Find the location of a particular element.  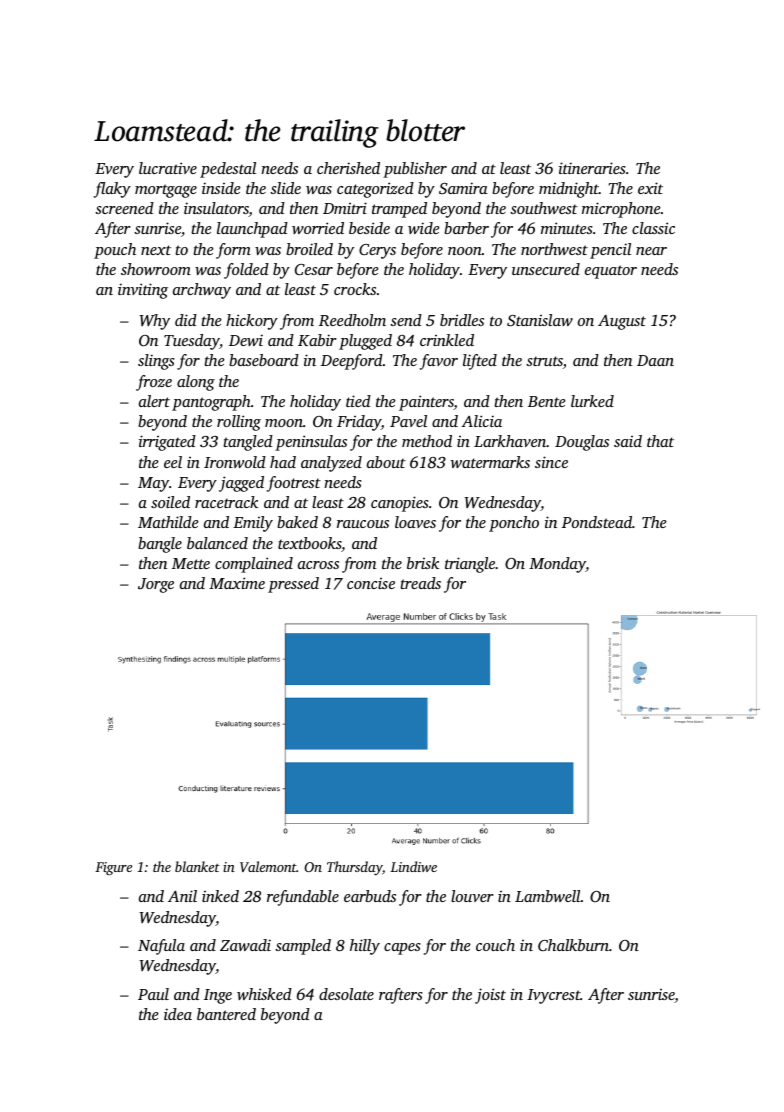

capes is located at coordinates (402, 949).
